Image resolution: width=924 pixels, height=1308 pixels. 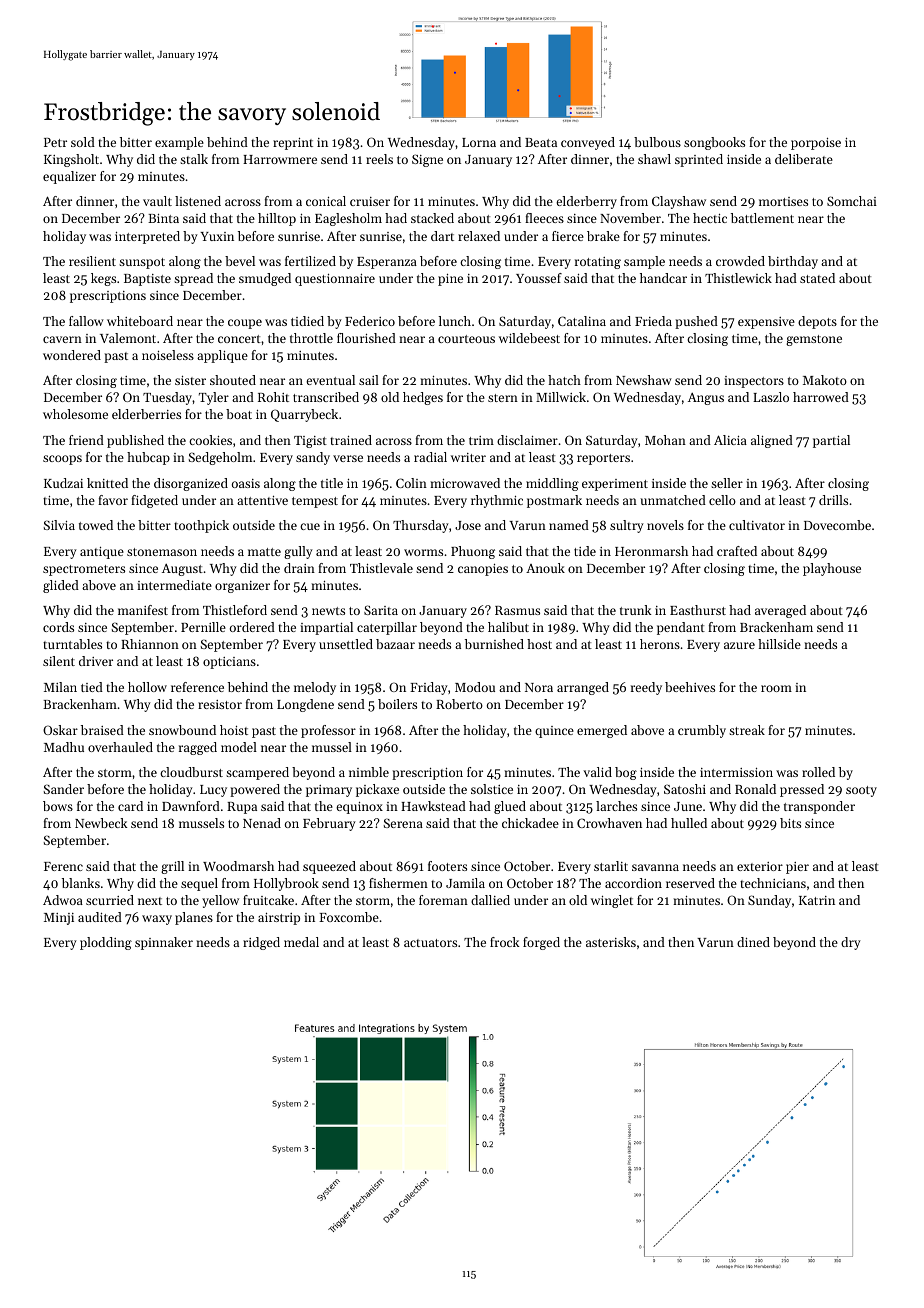 What do you see at coordinates (147, 687) in the screenshot?
I see `hollow` at bounding box center [147, 687].
